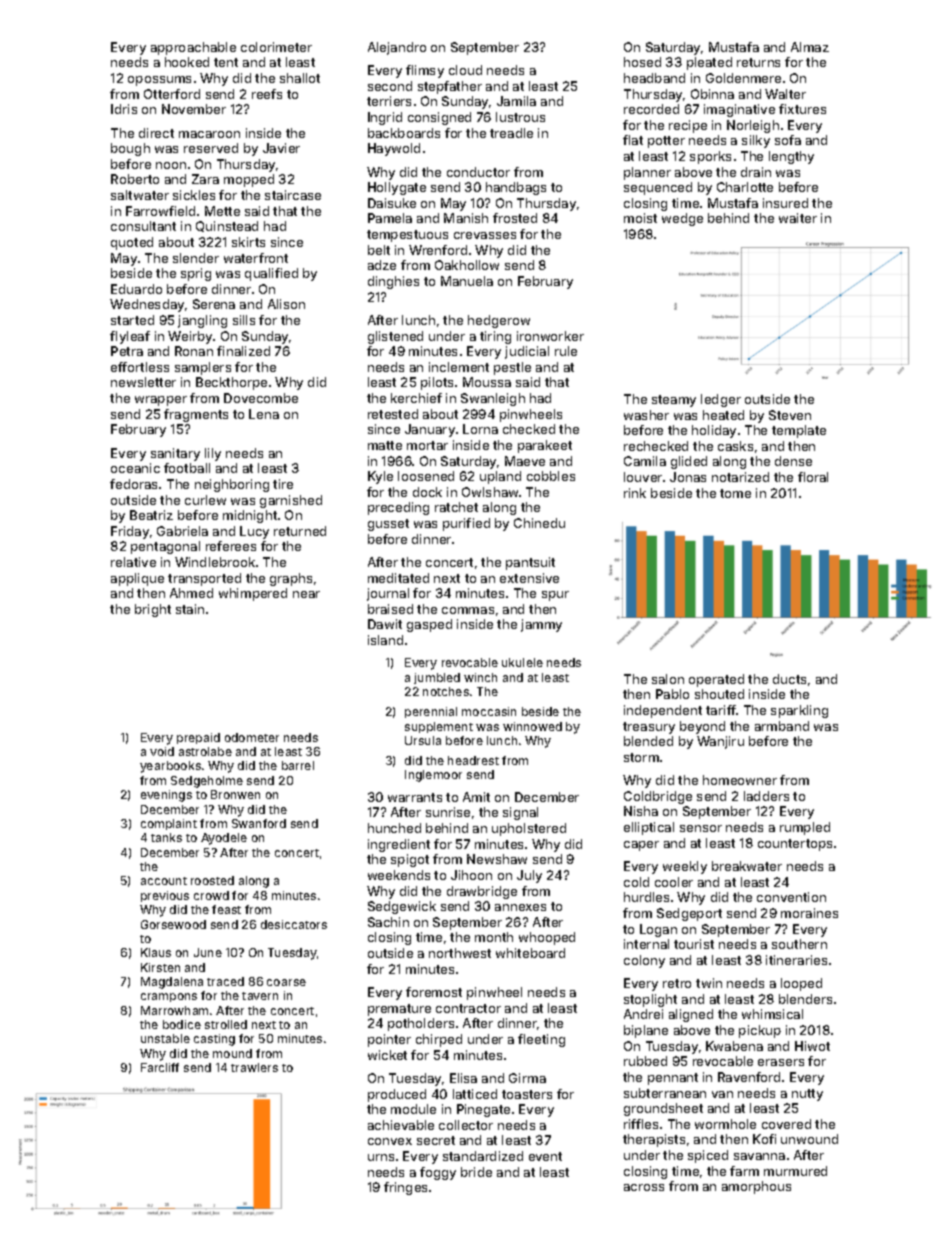  Describe the element at coordinates (405, 1188) in the screenshot. I see `fringes` at that location.
